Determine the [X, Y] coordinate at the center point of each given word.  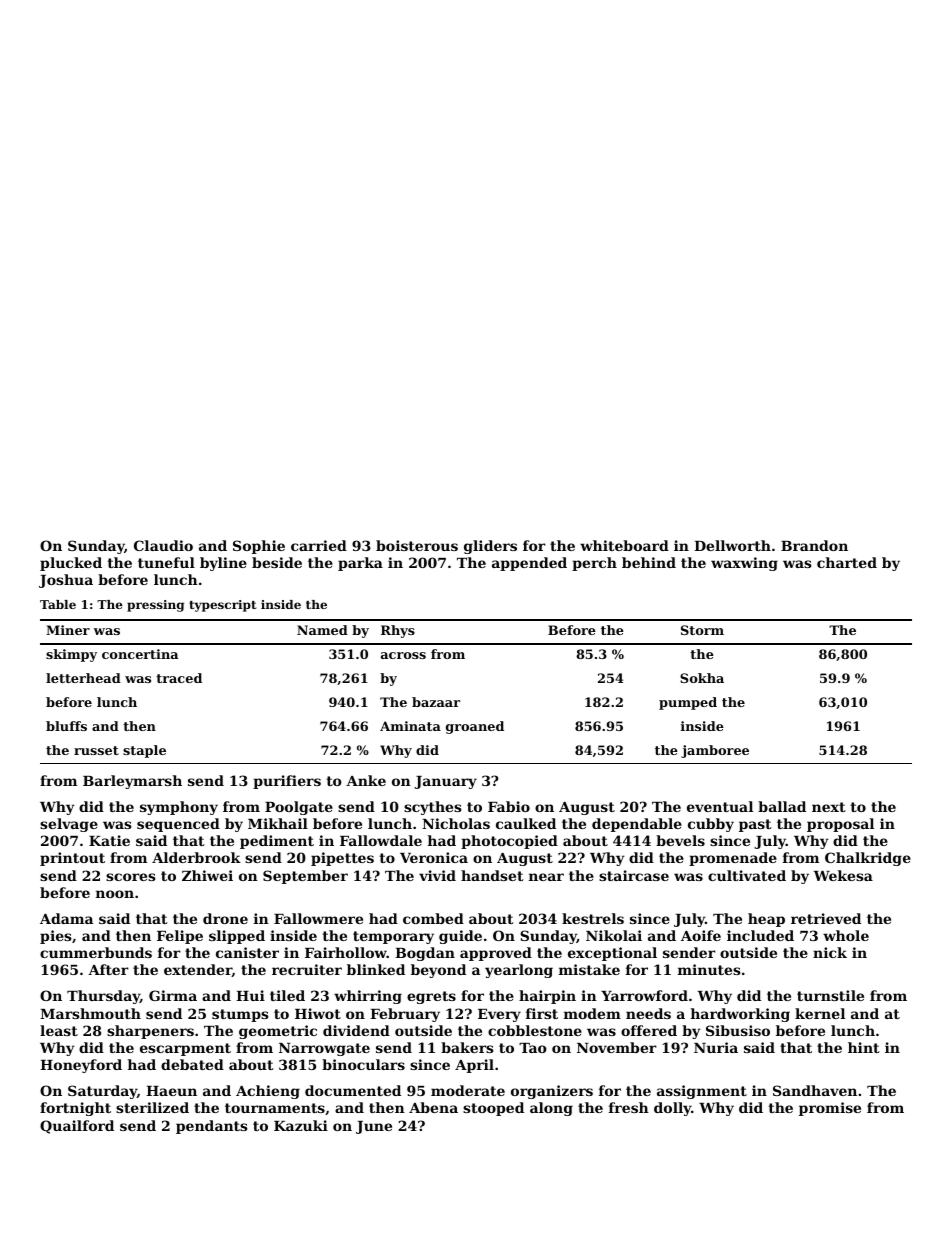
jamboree [715, 751]
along [551, 1109]
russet [96, 750]
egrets [431, 997]
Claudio [163, 545]
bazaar [436, 702]
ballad [782, 806]
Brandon [814, 545]
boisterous [417, 545]
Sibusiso [738, 1030]
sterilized [152, 1107]
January [445, 782]
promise [830, 1109]
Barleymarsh [132, 782]
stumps [240, 1015]
